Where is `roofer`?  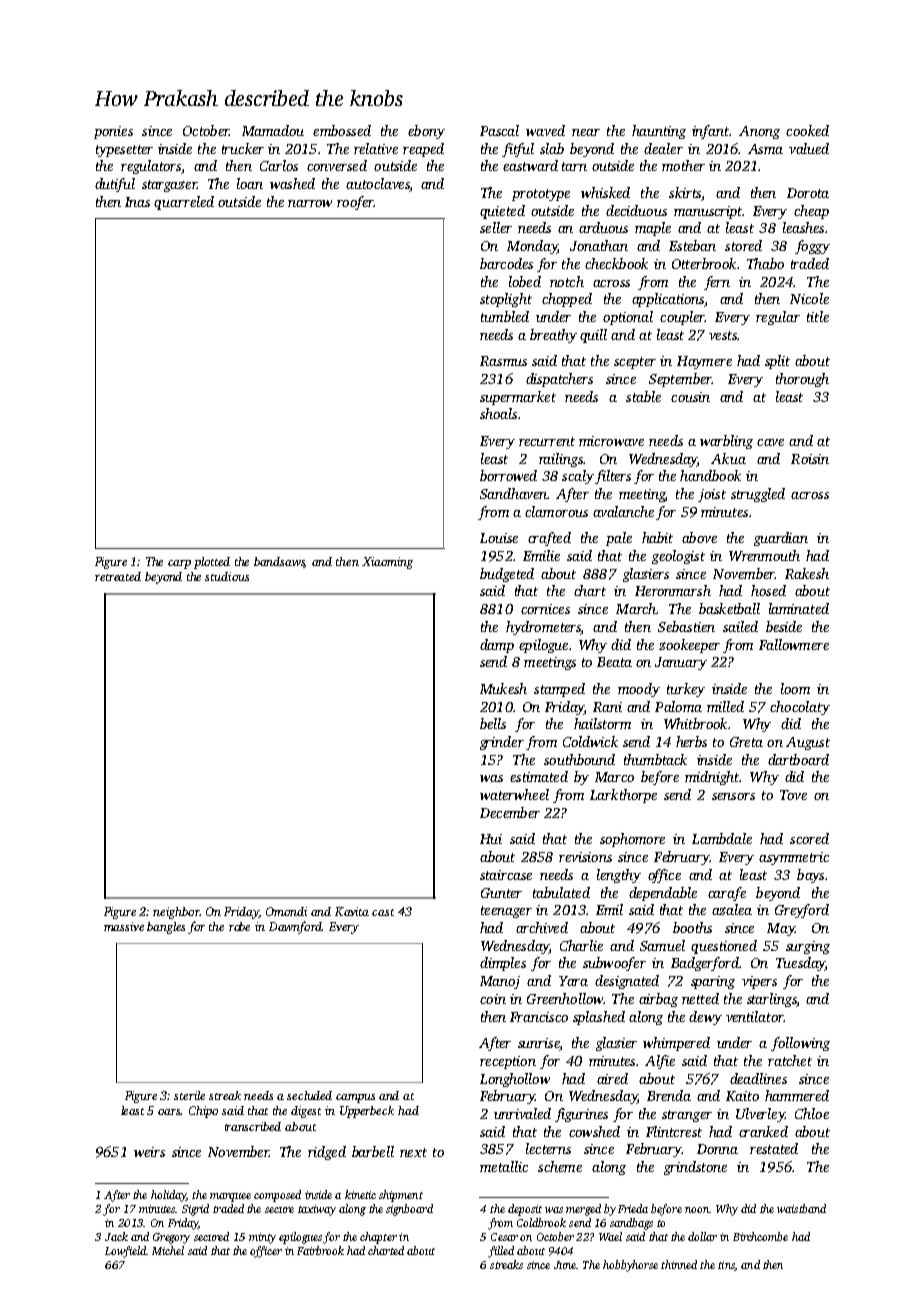
roofer is located at coordinates (355, 203).
